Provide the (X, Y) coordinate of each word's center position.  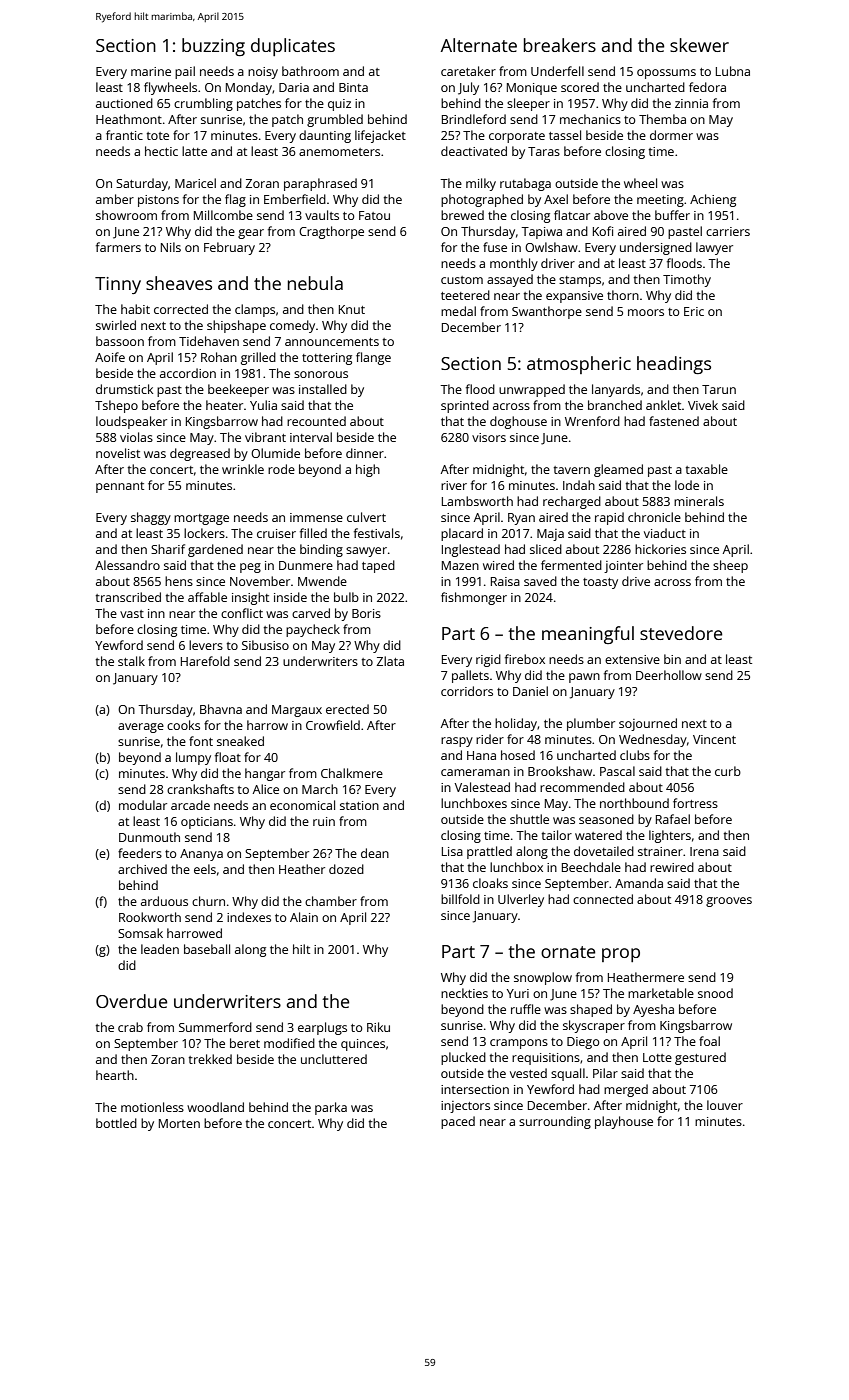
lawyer (714, 248)
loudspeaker (131, 422)
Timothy (687, 280)
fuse (495, 247)
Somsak (140, 933)
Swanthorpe (547, 312)
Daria (294, 87)
